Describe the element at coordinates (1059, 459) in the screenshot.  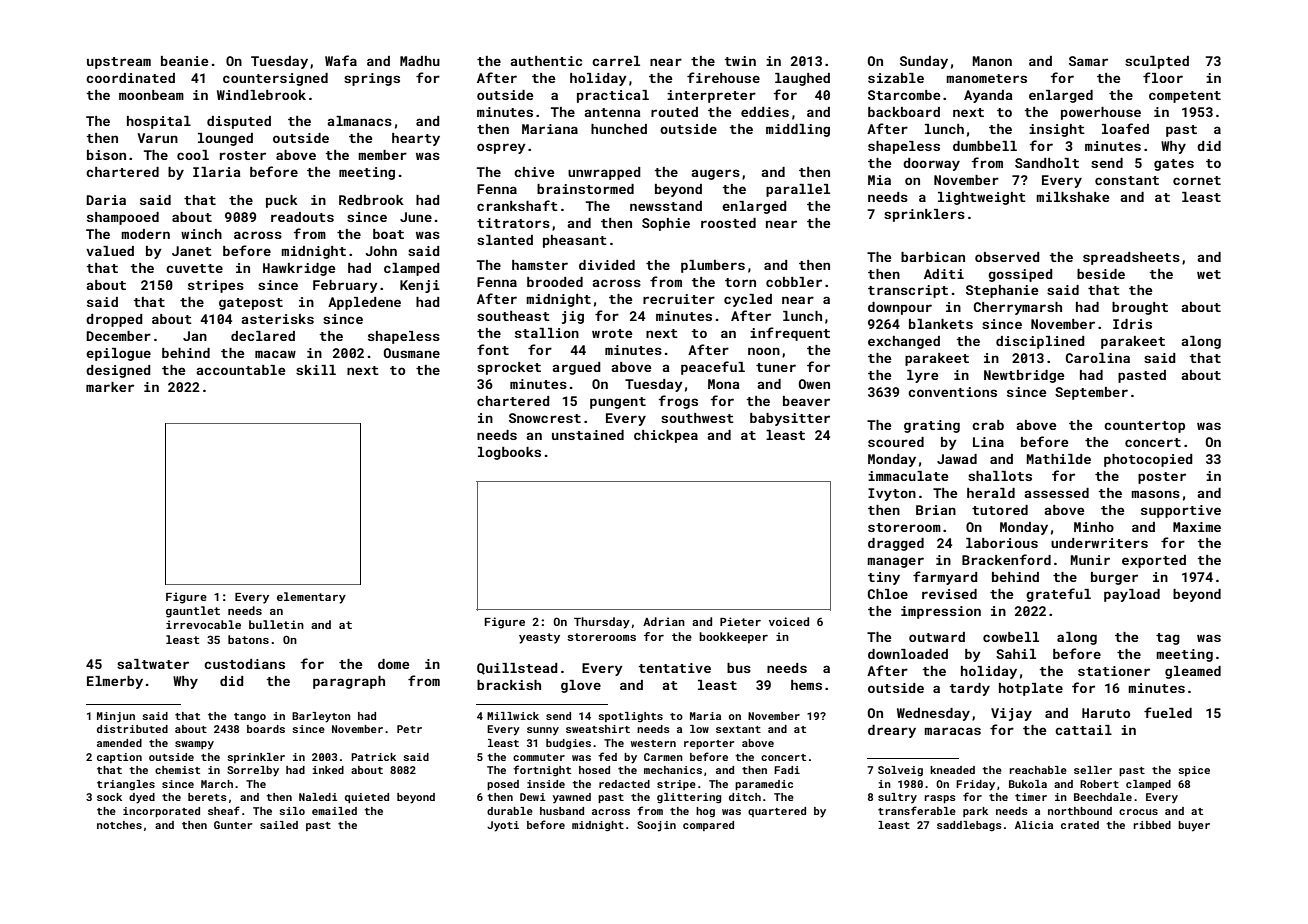
I see `Mathilde` at that location.
